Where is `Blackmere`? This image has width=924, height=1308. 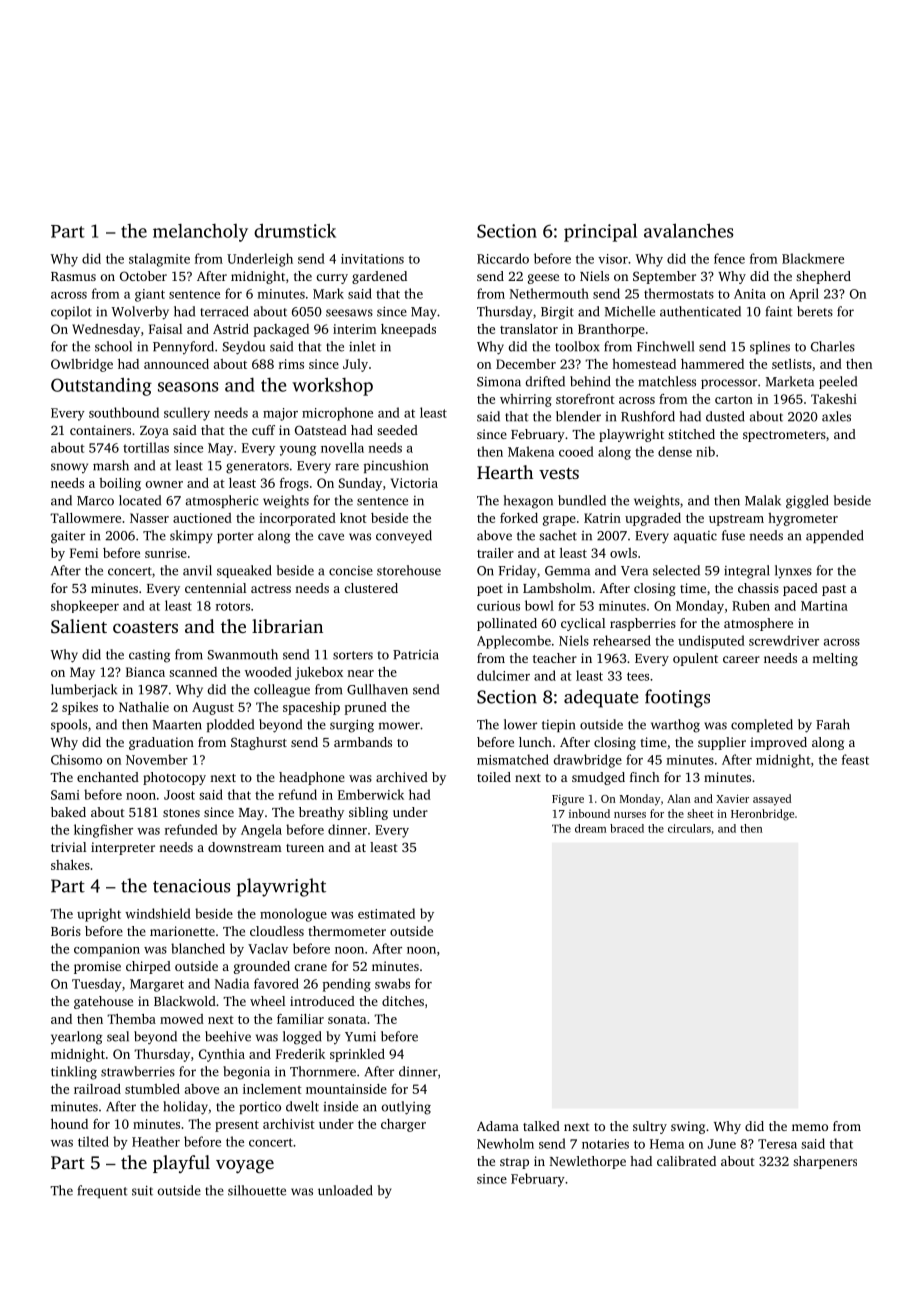 Blackmere is located at coordinates (813, 258).
